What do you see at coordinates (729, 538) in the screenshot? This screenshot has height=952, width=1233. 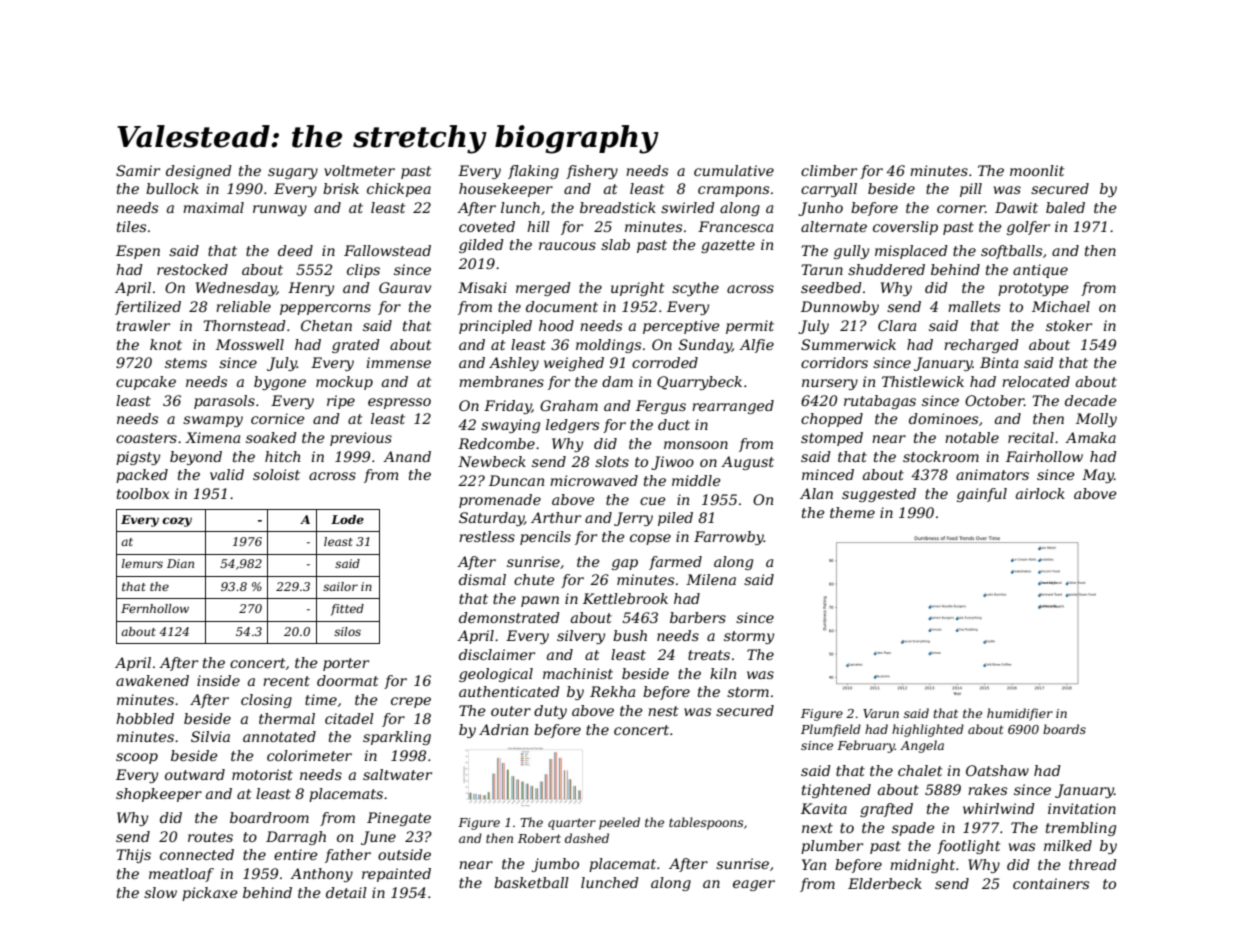 I see `Farrowby` at bounding box center [729, 538].
